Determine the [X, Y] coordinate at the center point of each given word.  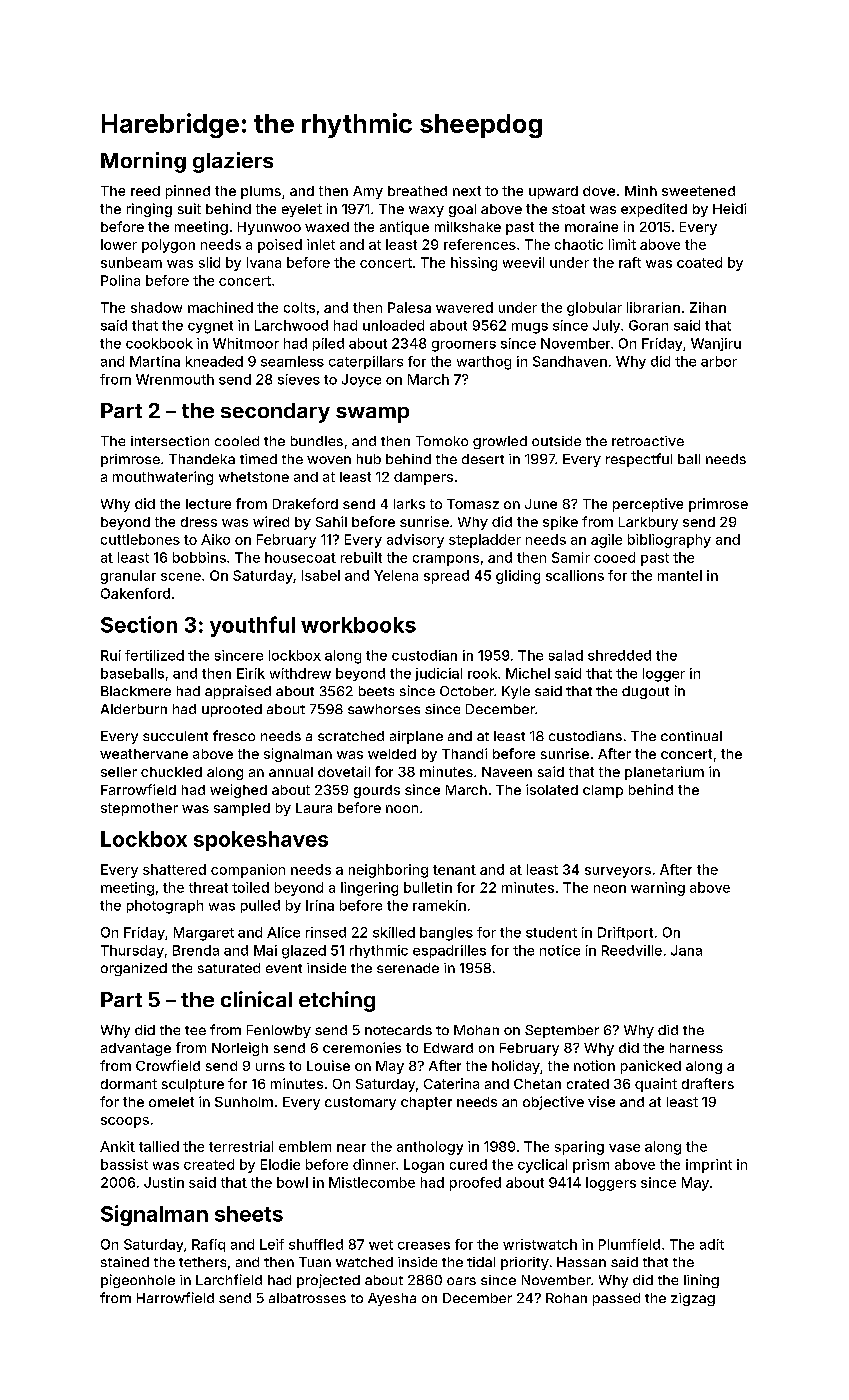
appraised [238, 692]
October [467, 691]
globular [594, 309]
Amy [368, 192]
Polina [120, 280]
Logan [424, 1166]
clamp [603, 791]
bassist [124, 1164]
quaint [656, 1085]
